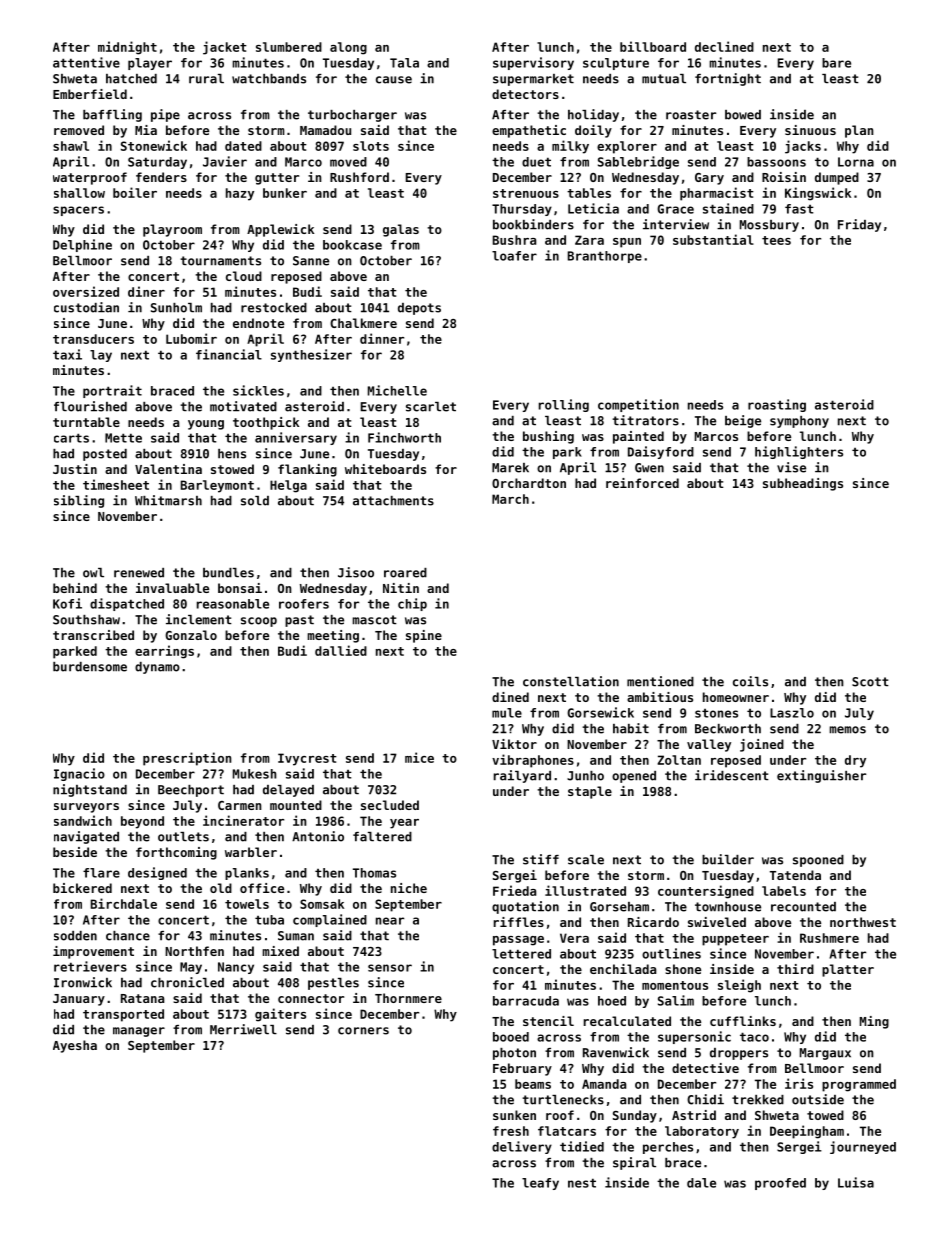  Describe the element at coordinates (679, 760) in the page. I see `Zoltan` at that location.
